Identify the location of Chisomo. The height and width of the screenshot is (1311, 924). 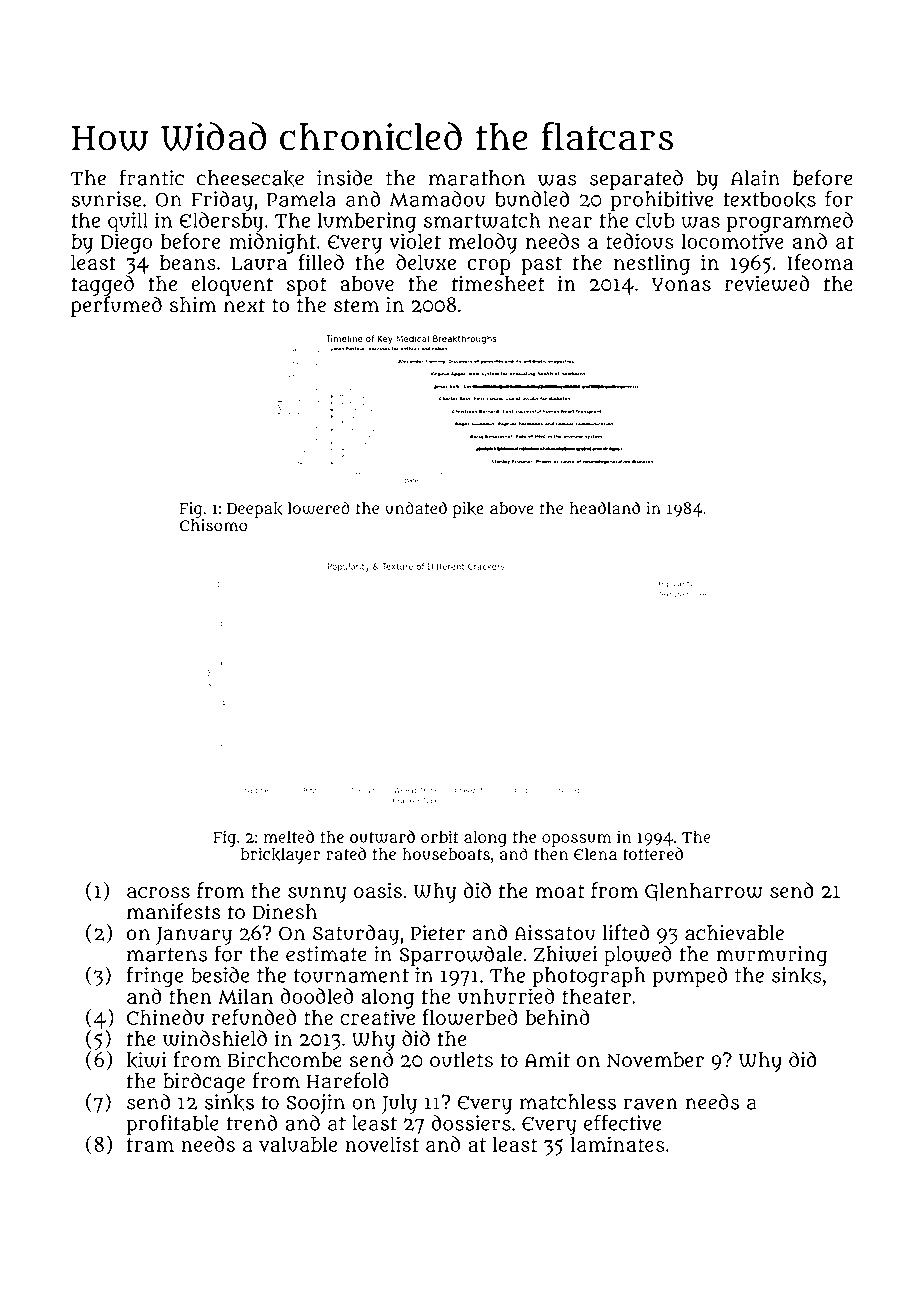
(213, 525).
